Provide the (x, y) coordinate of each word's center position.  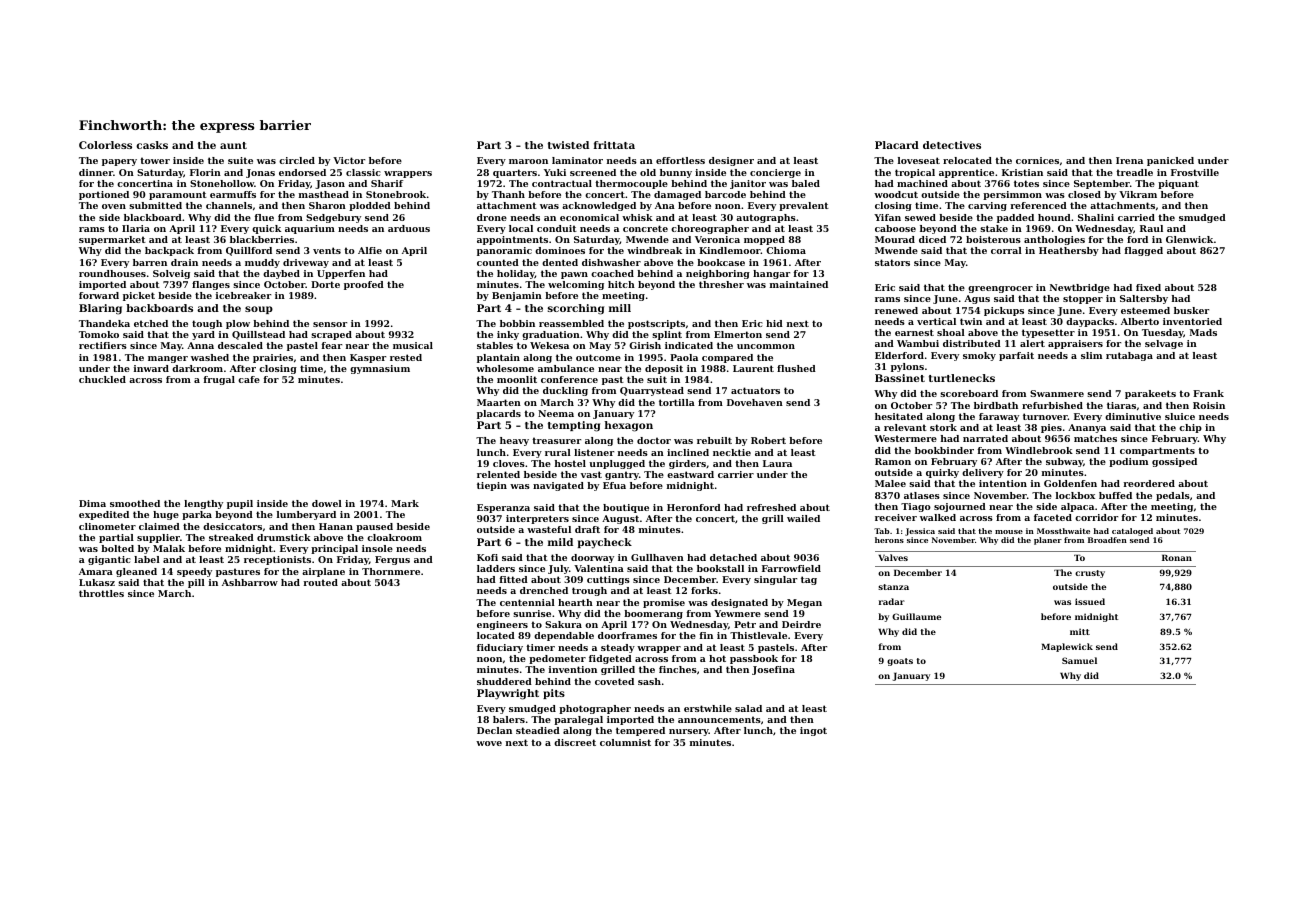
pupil (240, 504)
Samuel (1079, 660)
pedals (1173, 496)
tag (809, 580)
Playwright (508, 694)
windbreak (654, 250)
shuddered (504, 681)
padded (1015, 218)
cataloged (1132, 532)
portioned (104, 195)
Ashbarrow (250, 582)
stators (892, 262)
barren (150, 262)
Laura (777, 463)
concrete (645, 228)
